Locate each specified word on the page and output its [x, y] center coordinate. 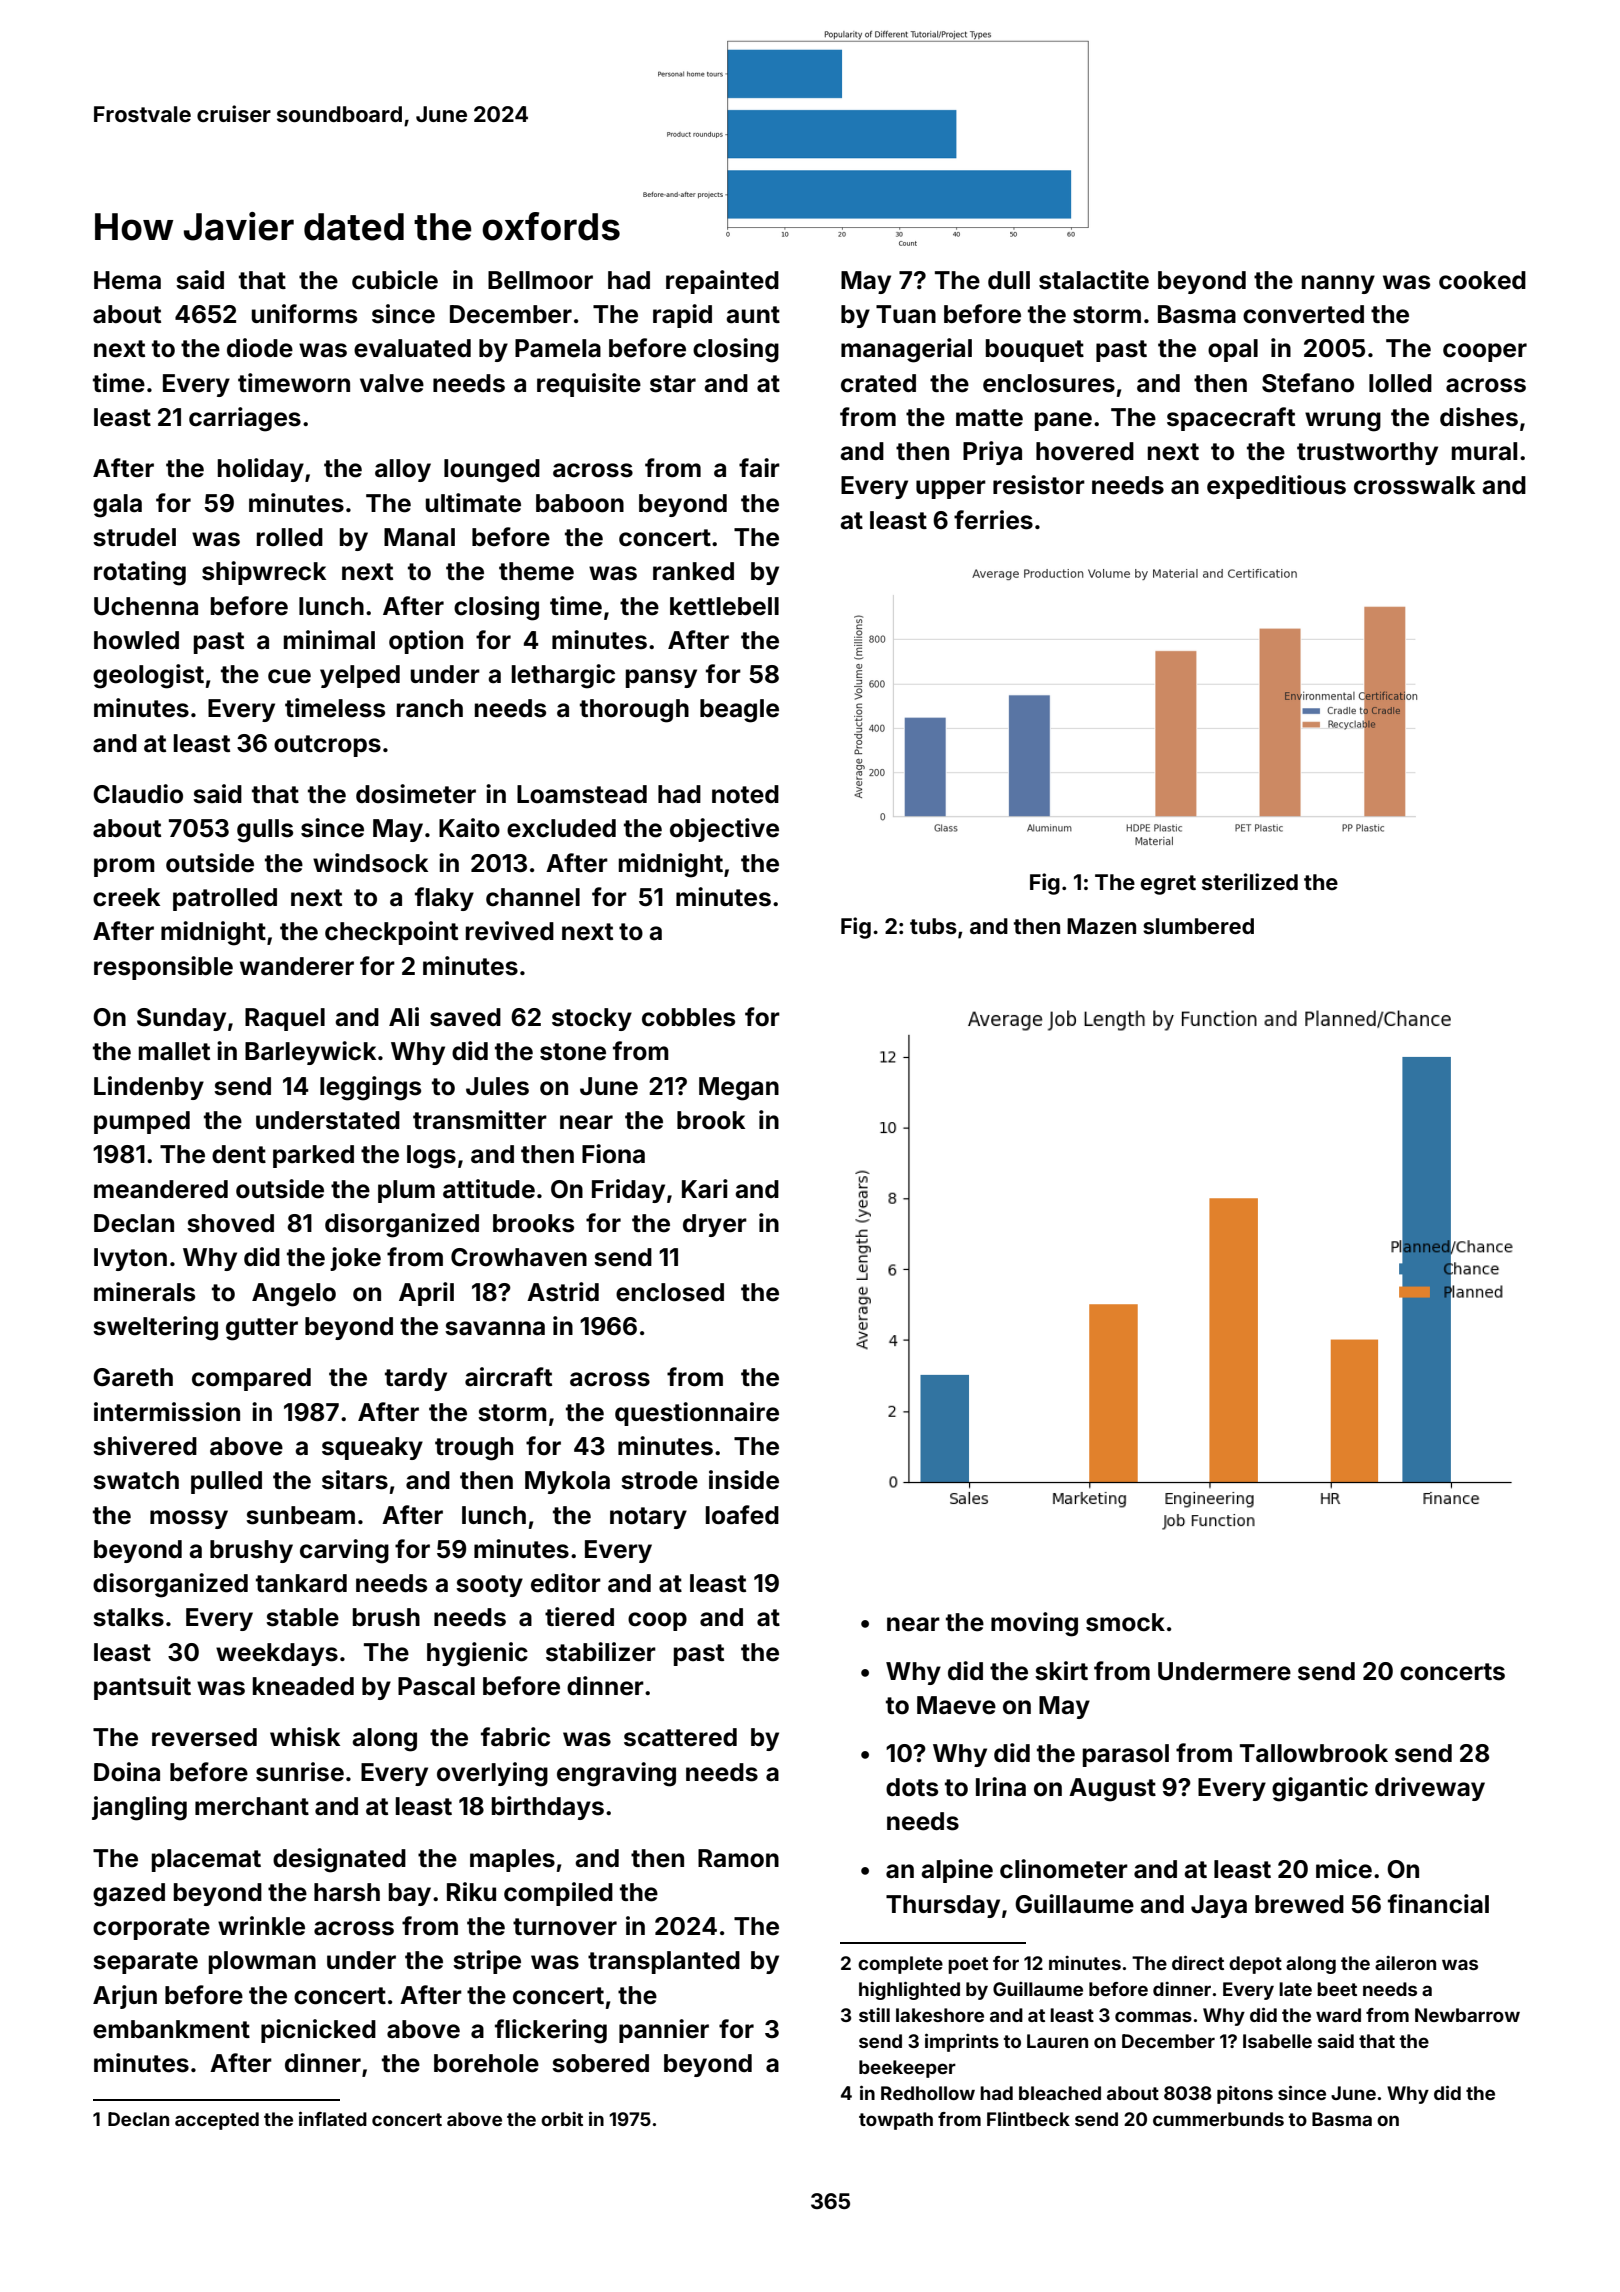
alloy [403, 470]
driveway [1430, 1789]
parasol [1126, 1755]
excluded [561, 828]
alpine [957, 1871]
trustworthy [1367, 453]
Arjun [125, 1997]
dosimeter [416, 794]
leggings [370, 1088]
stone [573, 1052]
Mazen [1101, 926]
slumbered [1198, 926]
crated [878, 383]
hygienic [477, 1654]
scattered [680, 1737]
